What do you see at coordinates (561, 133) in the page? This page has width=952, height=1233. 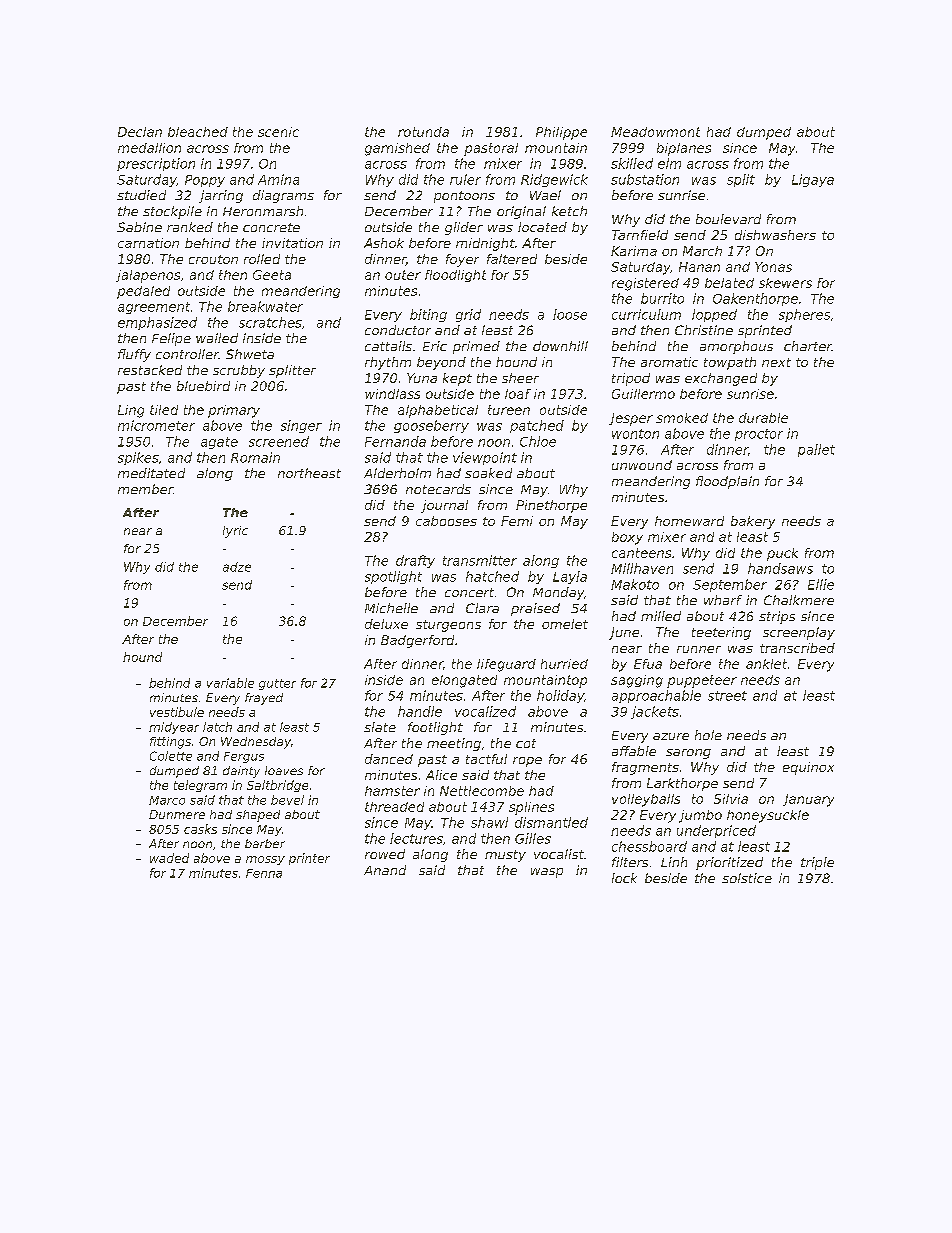 I see `Philippe` at bounding box center [561, 133].
